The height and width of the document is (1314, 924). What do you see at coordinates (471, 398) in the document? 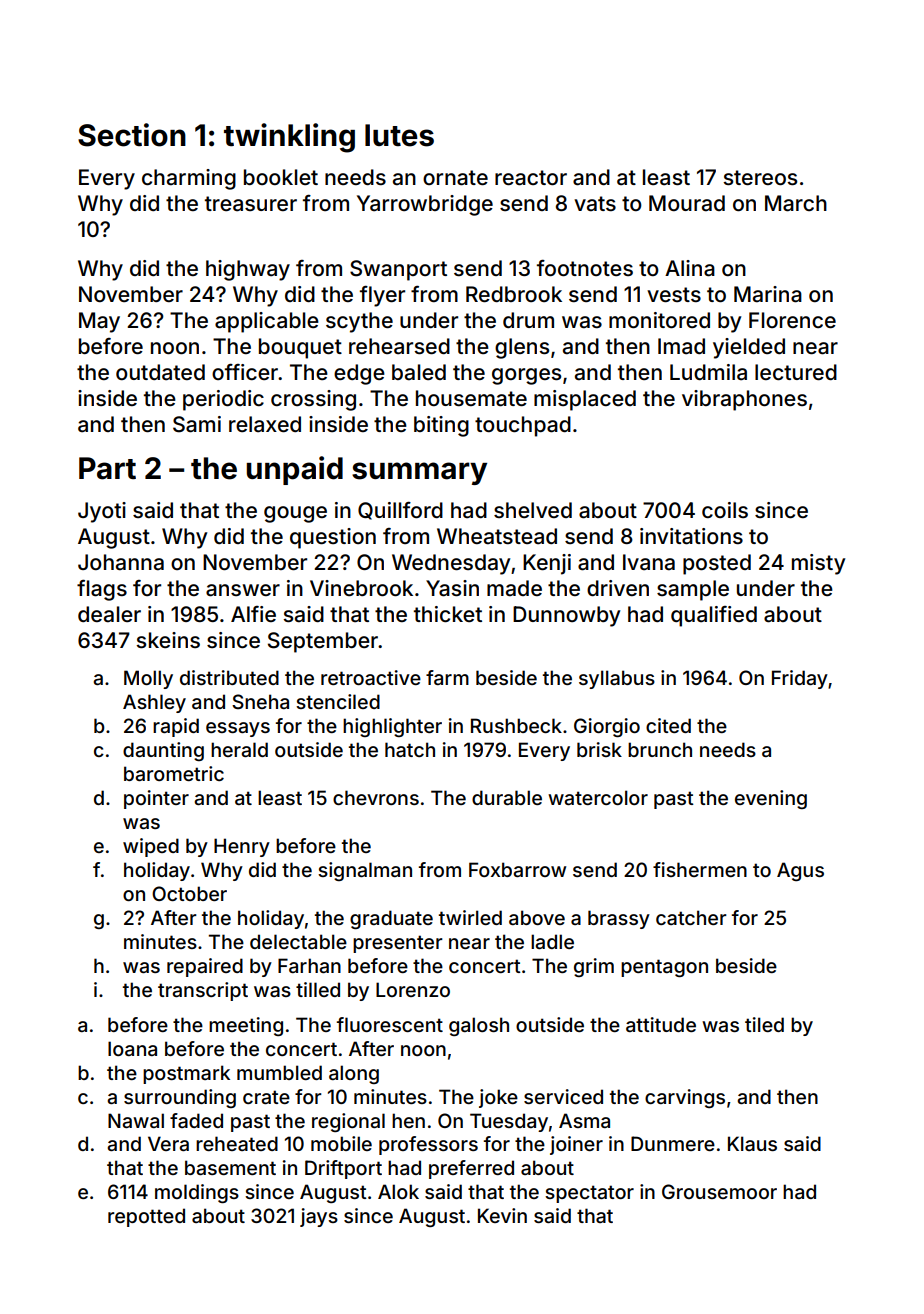
I see `housemate` at bounding box center [471, 398].
